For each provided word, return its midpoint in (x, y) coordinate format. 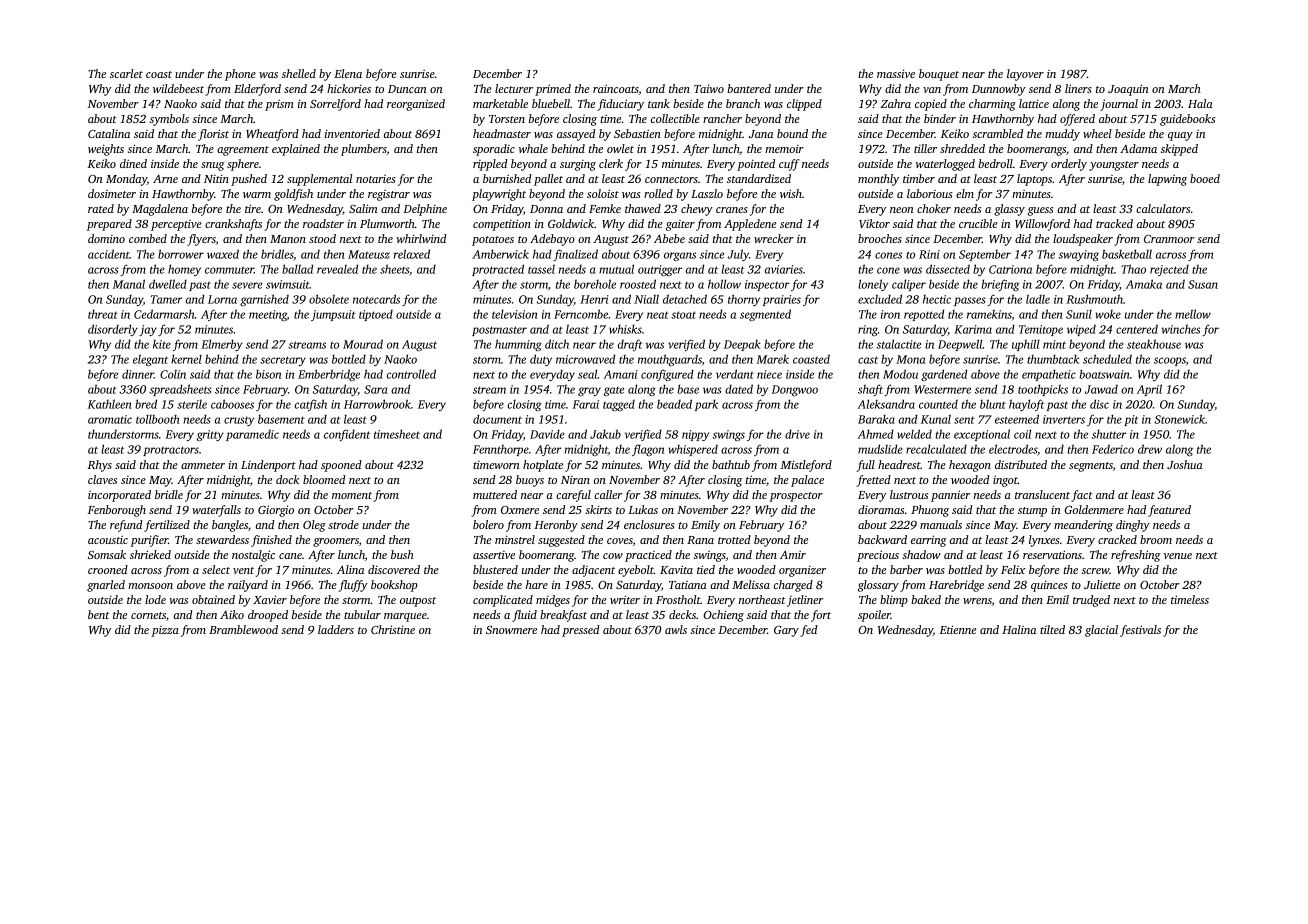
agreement (243, 151)
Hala (1200, 103)
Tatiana (688, 585)
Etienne (958, 629)
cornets (148, 615)
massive (896, 73)
